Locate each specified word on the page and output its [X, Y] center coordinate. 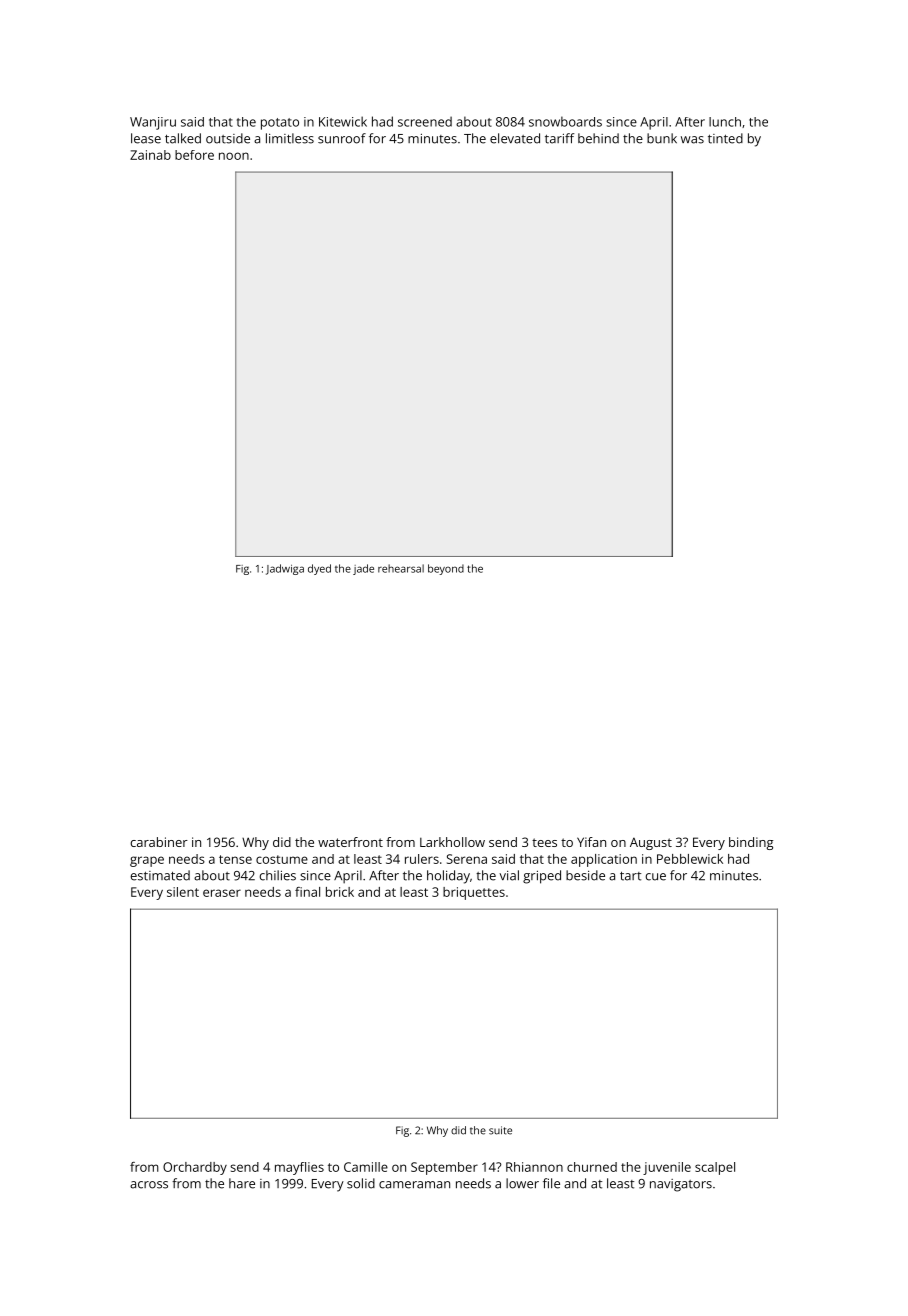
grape [147, 861]
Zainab [150, 155]
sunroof [342, 138]
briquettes [474, 893]
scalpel [715, 1168]
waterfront [350, 842]
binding [751, 843]
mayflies [299, 1168]
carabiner [159, 842]
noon [234, 156]
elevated [515, 138]
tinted [725, 138]
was [692, 140]
